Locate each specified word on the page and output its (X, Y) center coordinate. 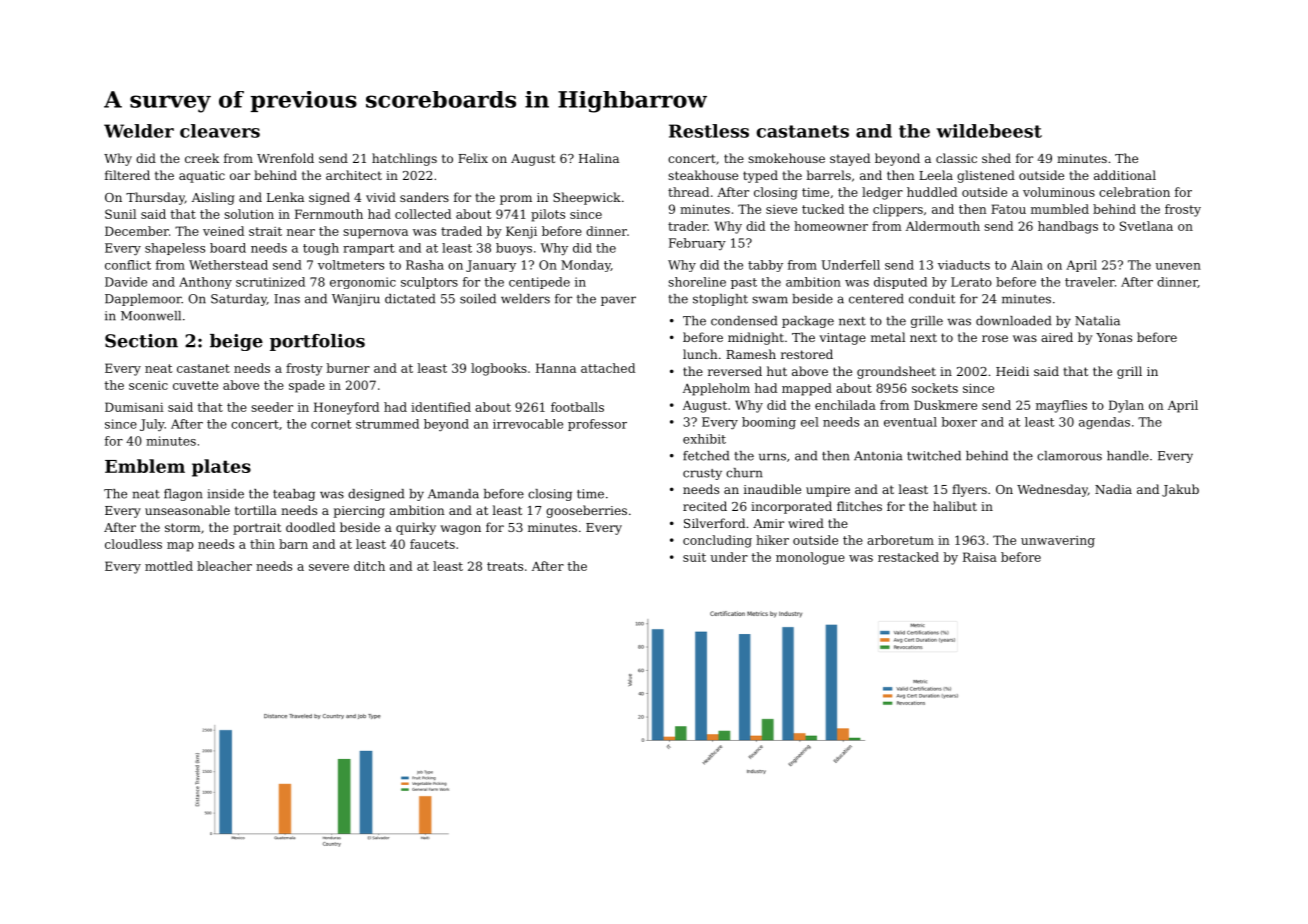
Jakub (1180, 490)
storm (183, 527)
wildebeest (989, 131)
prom (516, 200)
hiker (772, 540)
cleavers (220, 131)
